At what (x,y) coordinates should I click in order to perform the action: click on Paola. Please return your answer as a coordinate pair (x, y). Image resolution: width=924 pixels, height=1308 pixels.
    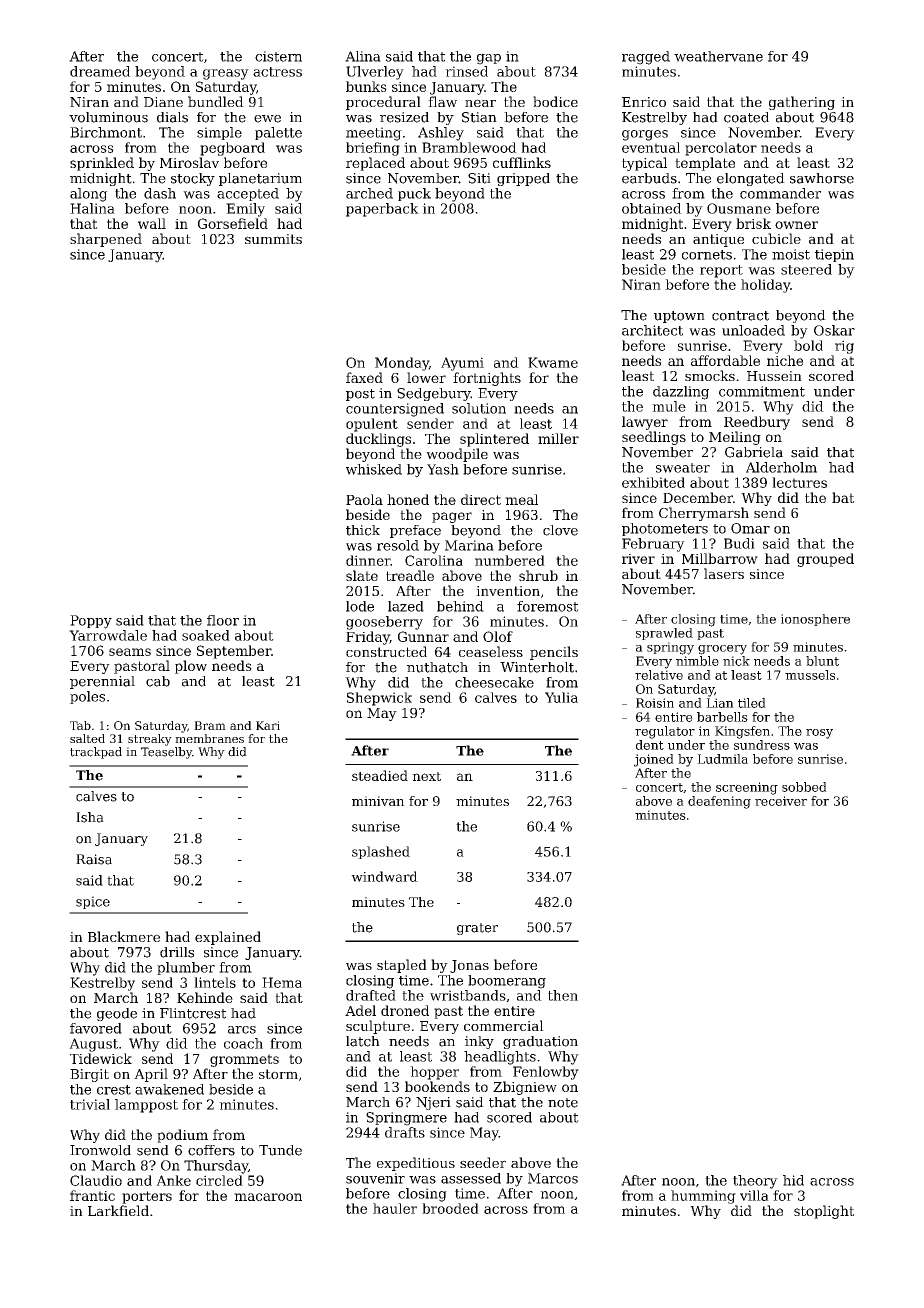
    Looking at the image, I should click on (364, 499).
